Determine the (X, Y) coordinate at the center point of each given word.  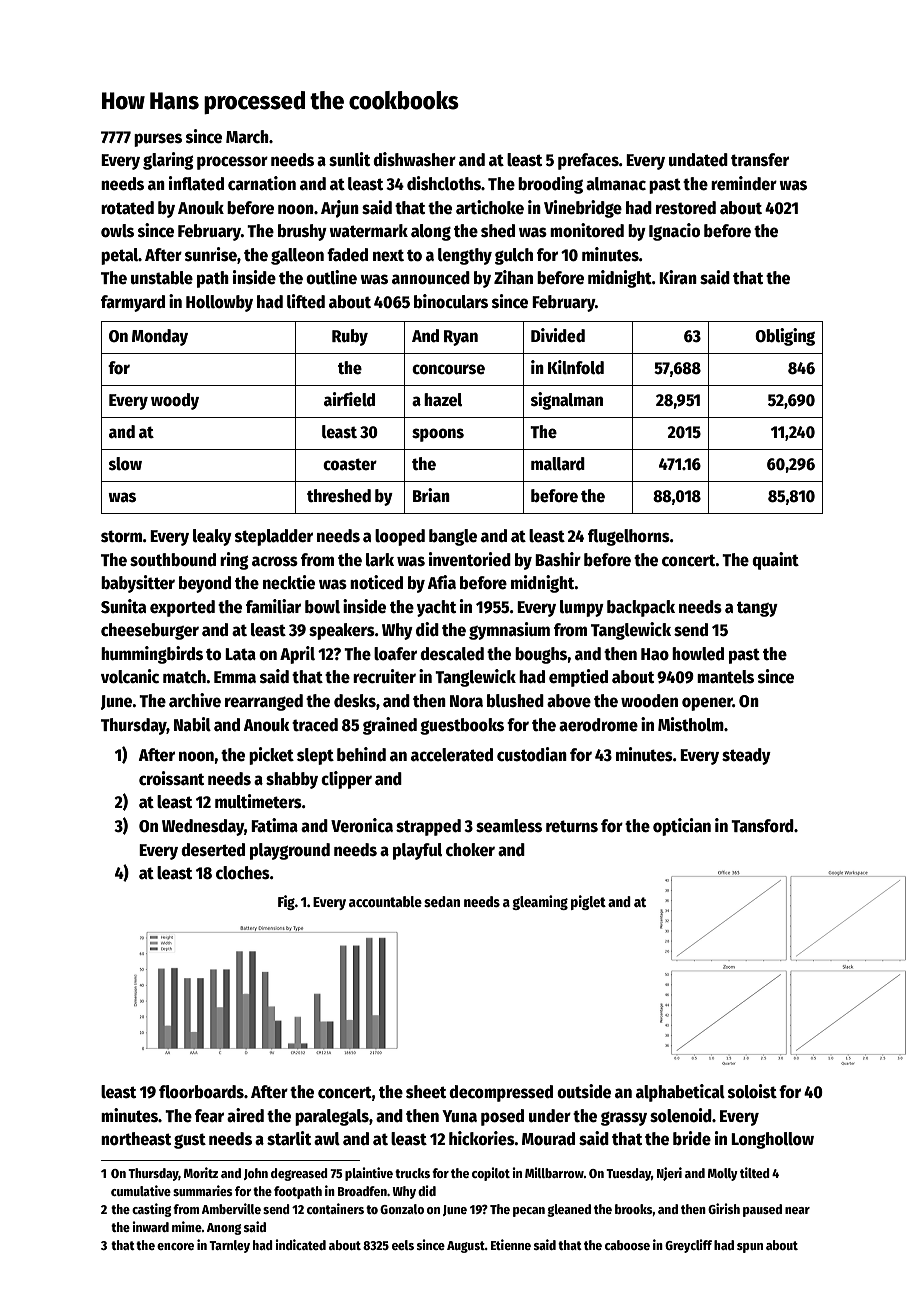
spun (750, 1248)
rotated (127, 208)
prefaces (588, 161)
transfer (760, 160)
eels (403, 1245)
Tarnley (229, 1246)
